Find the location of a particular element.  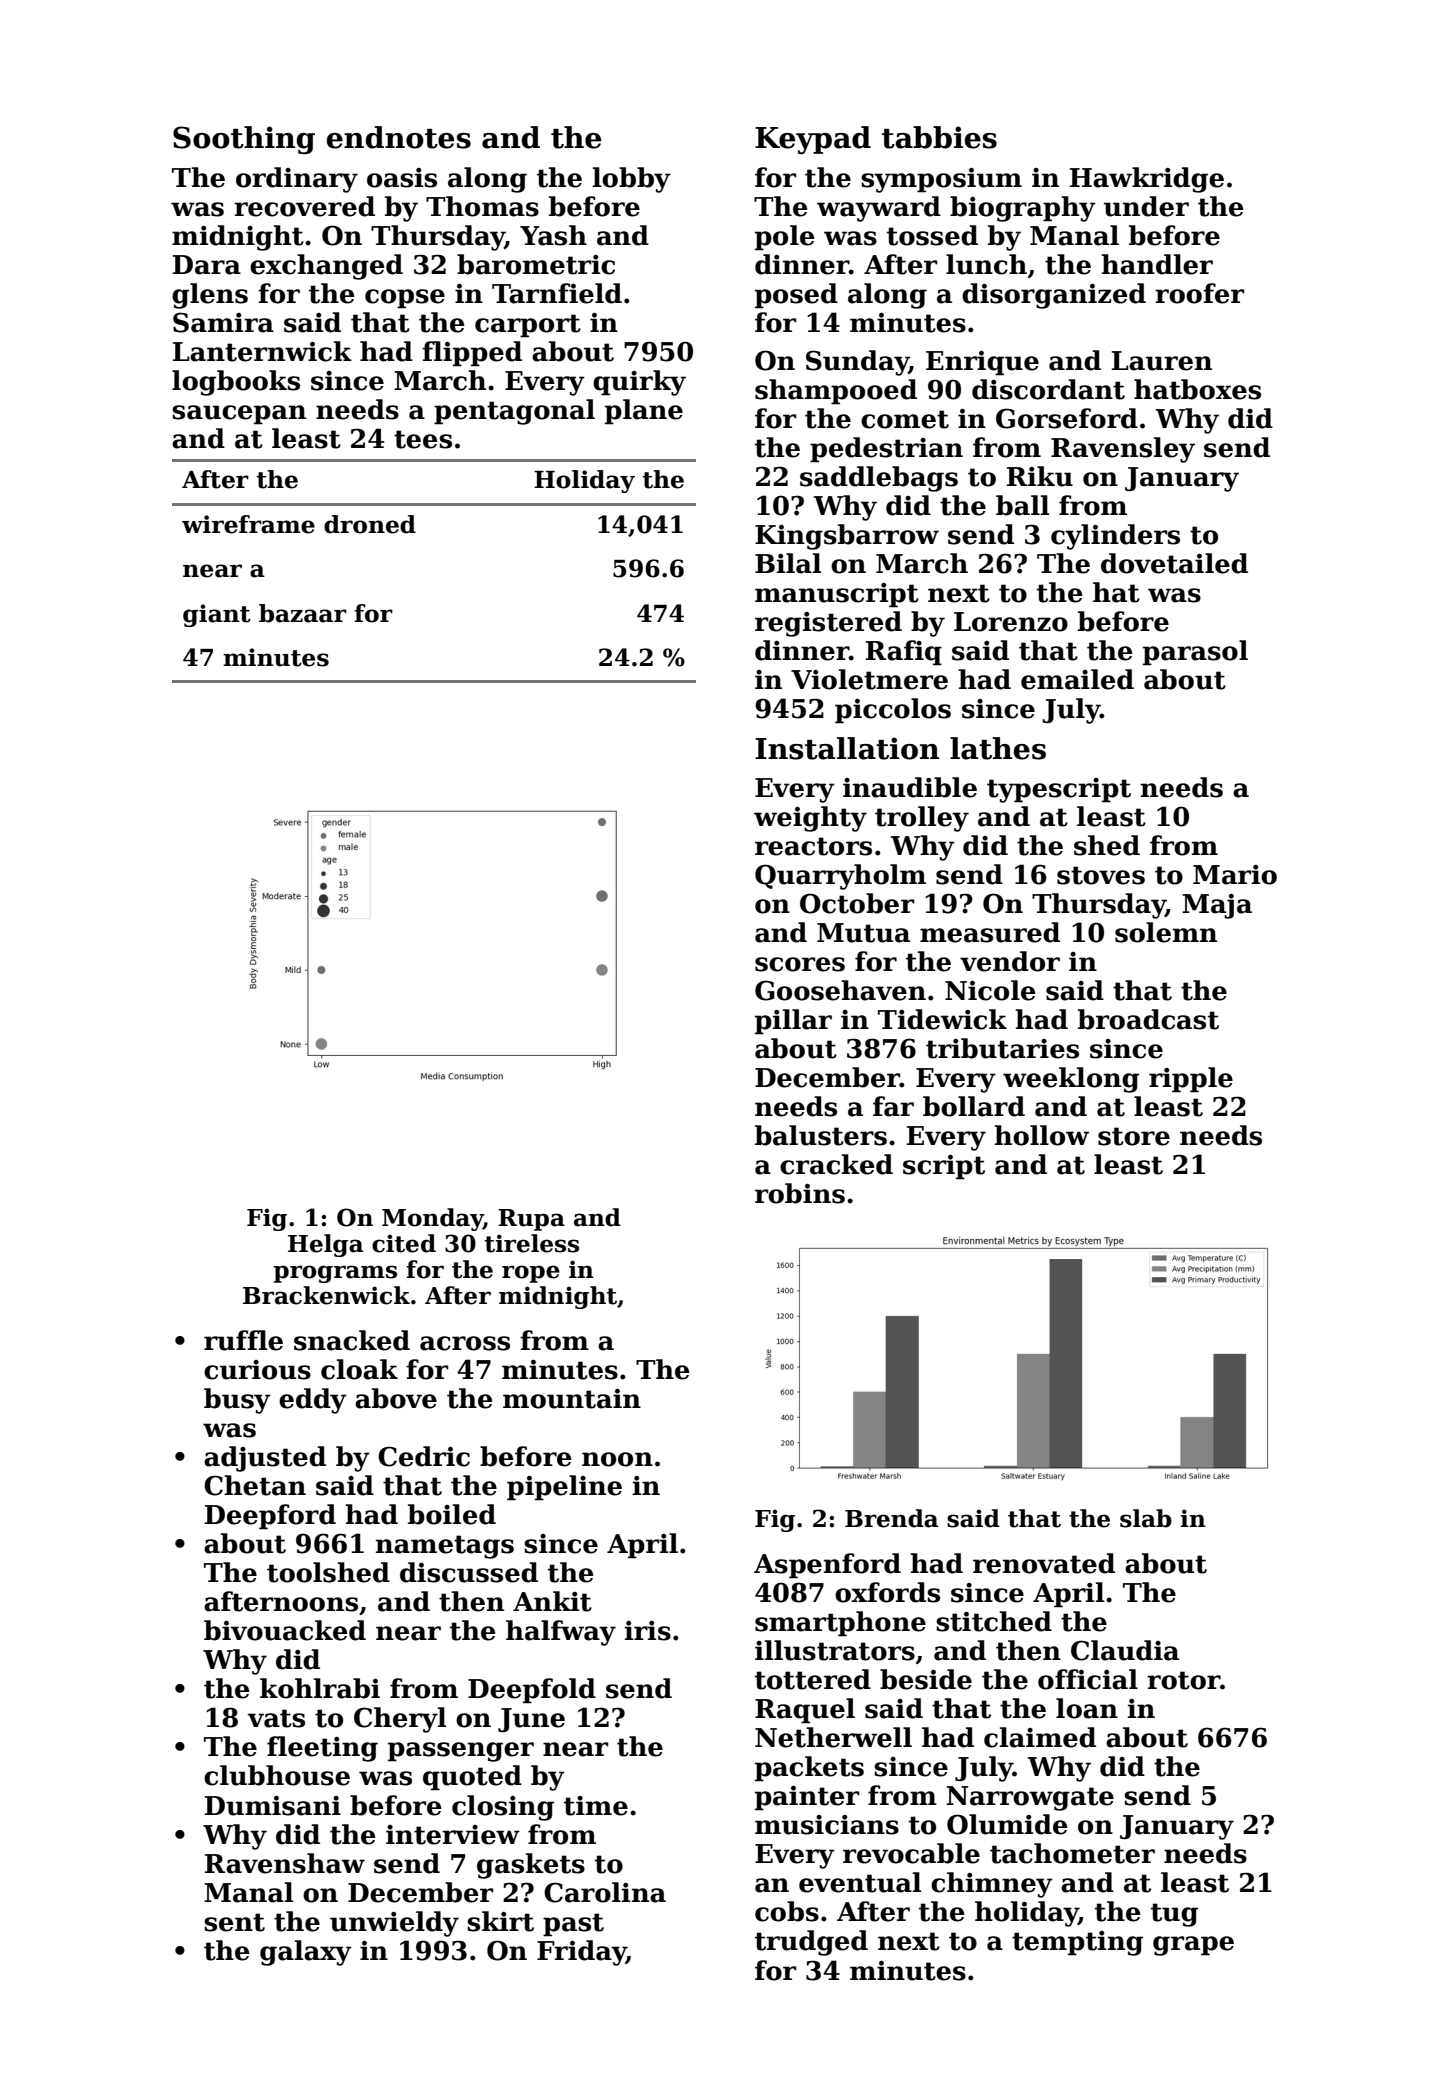

cited is located at coordinates (404, 1243).
